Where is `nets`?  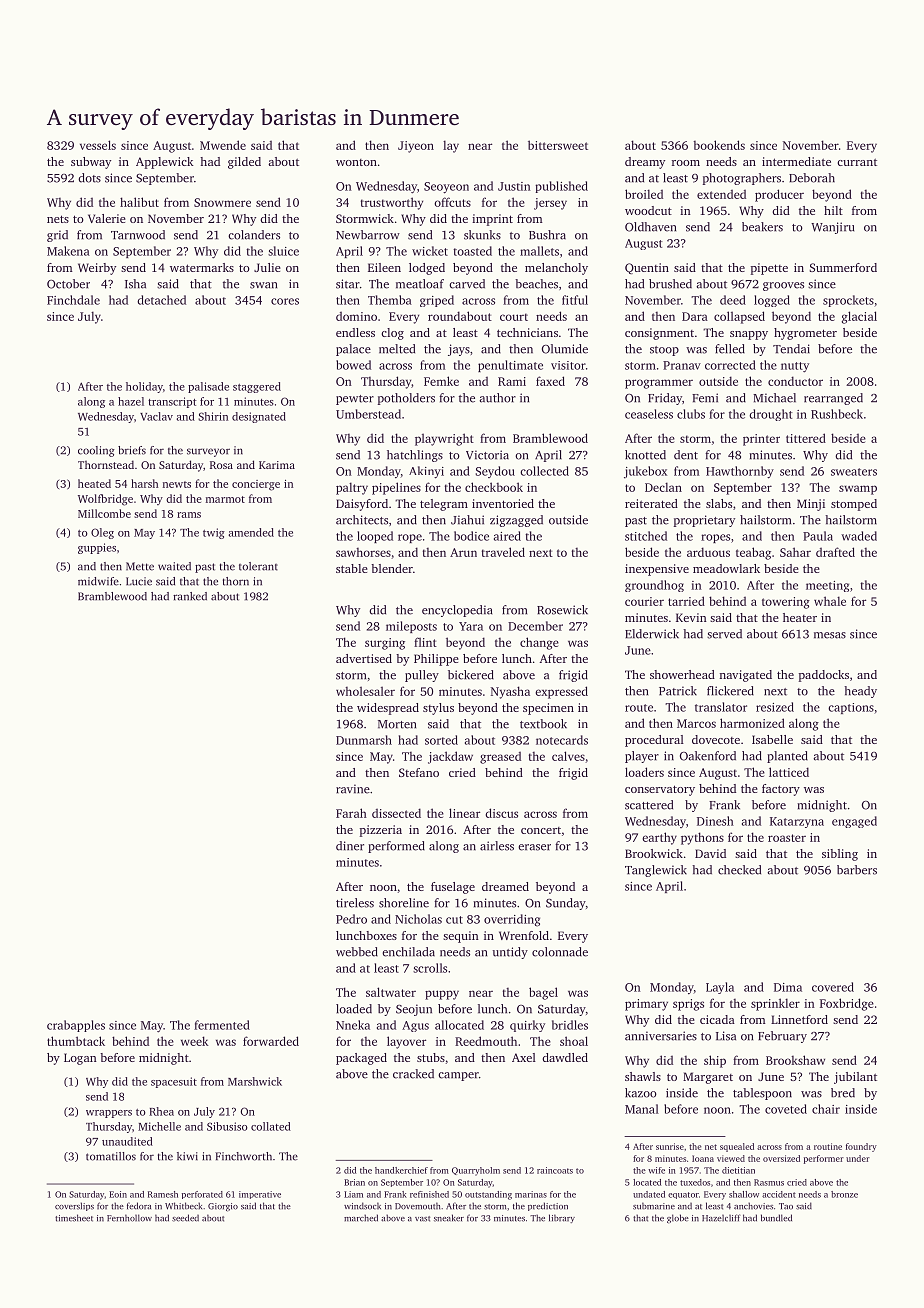
nets is located at coordinates (58, 219).
